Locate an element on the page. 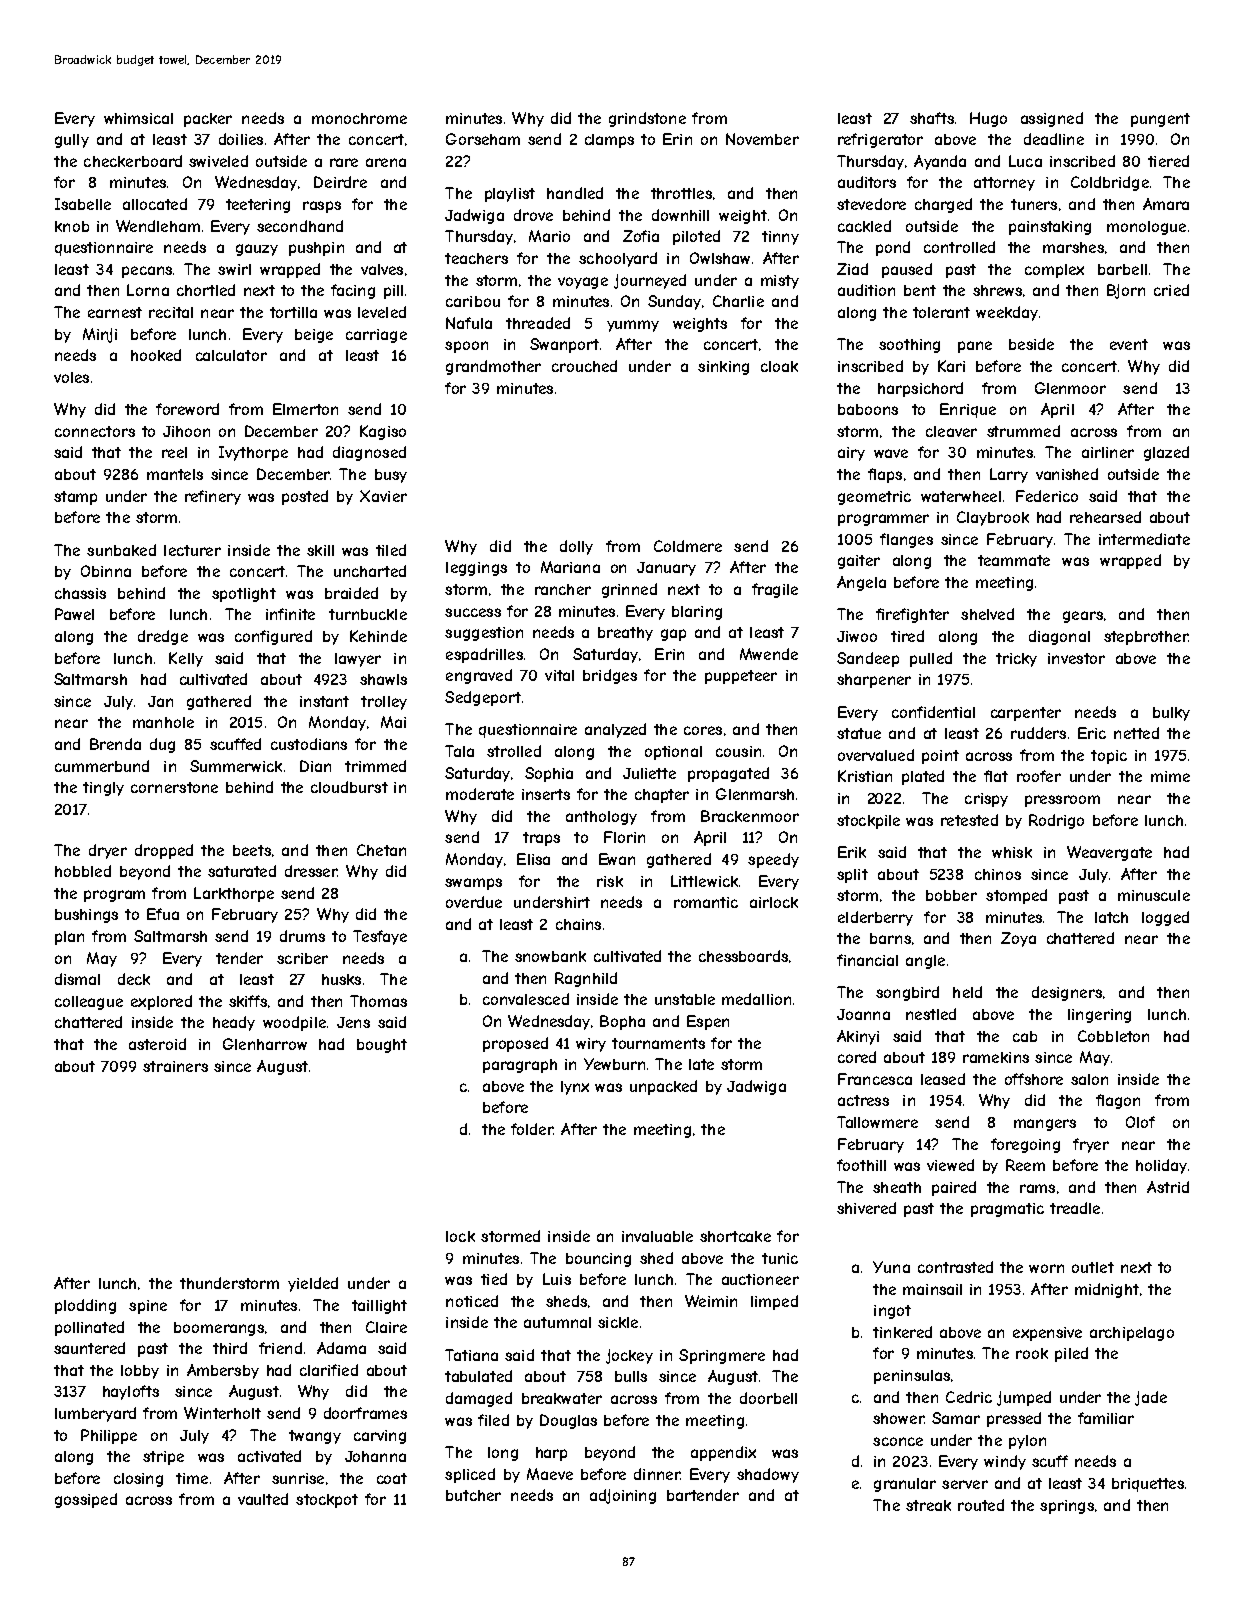  stockpot is located at coordinates (327, 1501).
